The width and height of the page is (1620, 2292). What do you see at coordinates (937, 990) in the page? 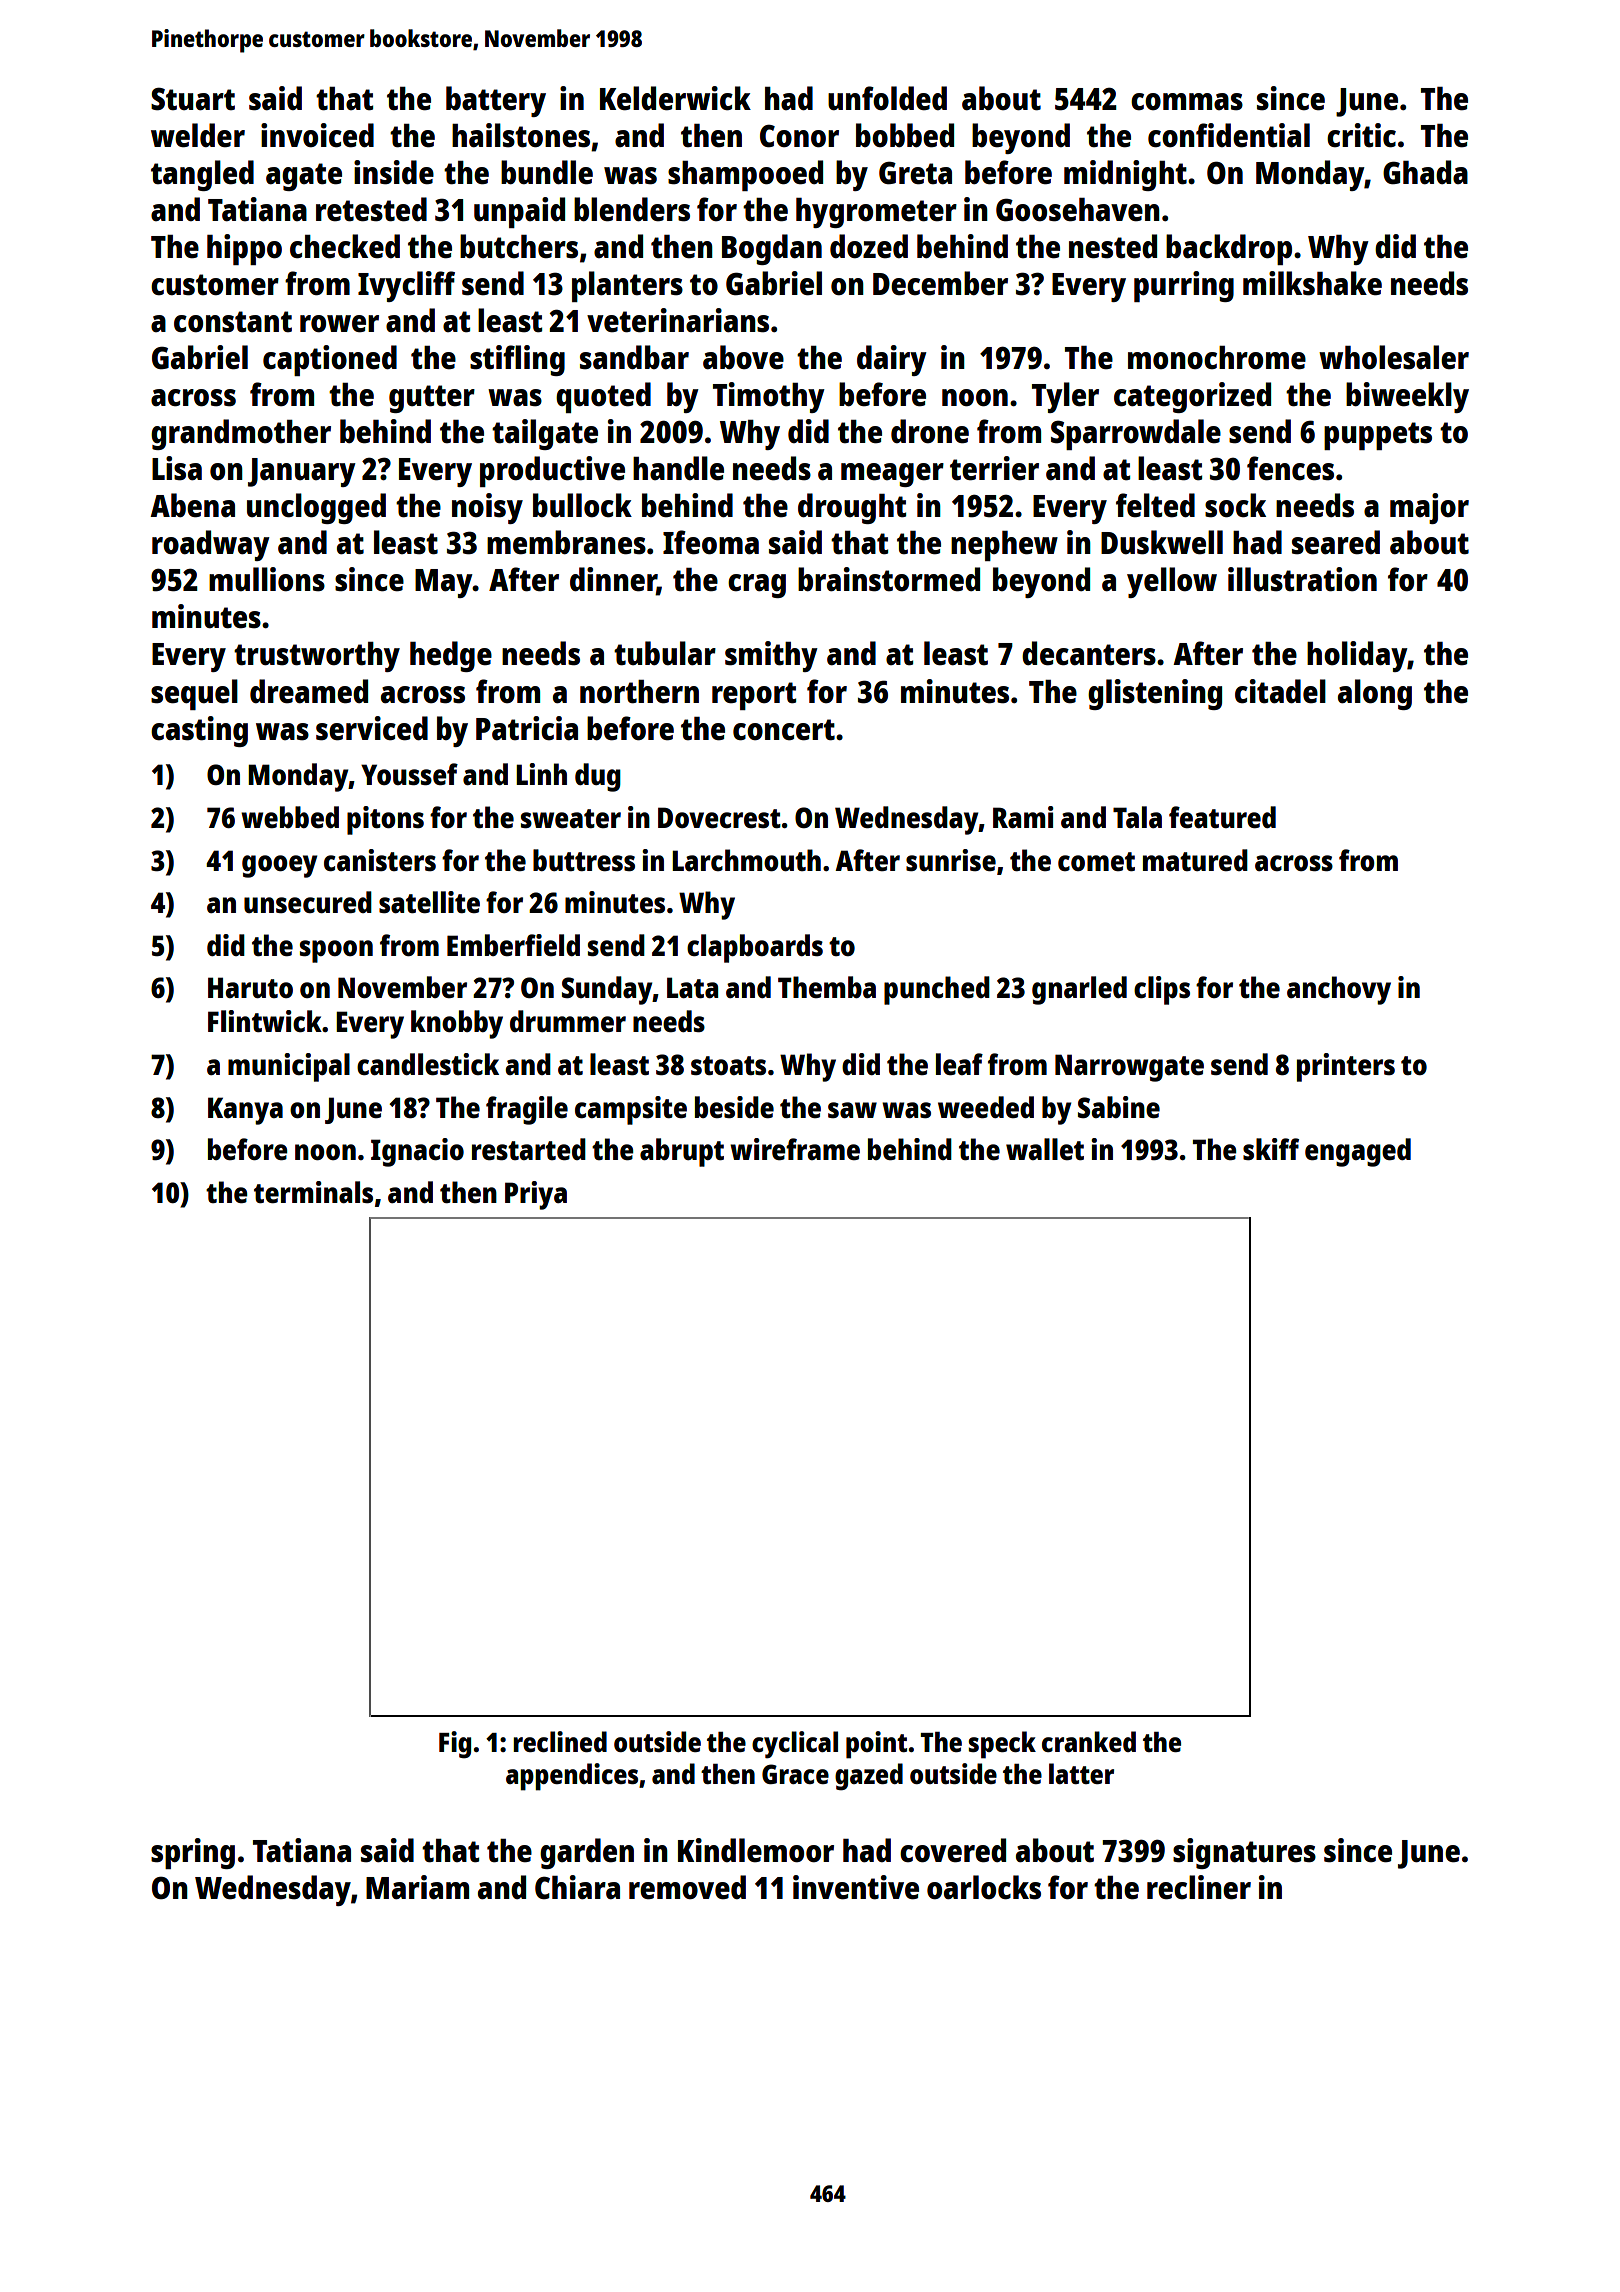
I see `punched` at bounding box center [937, 990].
